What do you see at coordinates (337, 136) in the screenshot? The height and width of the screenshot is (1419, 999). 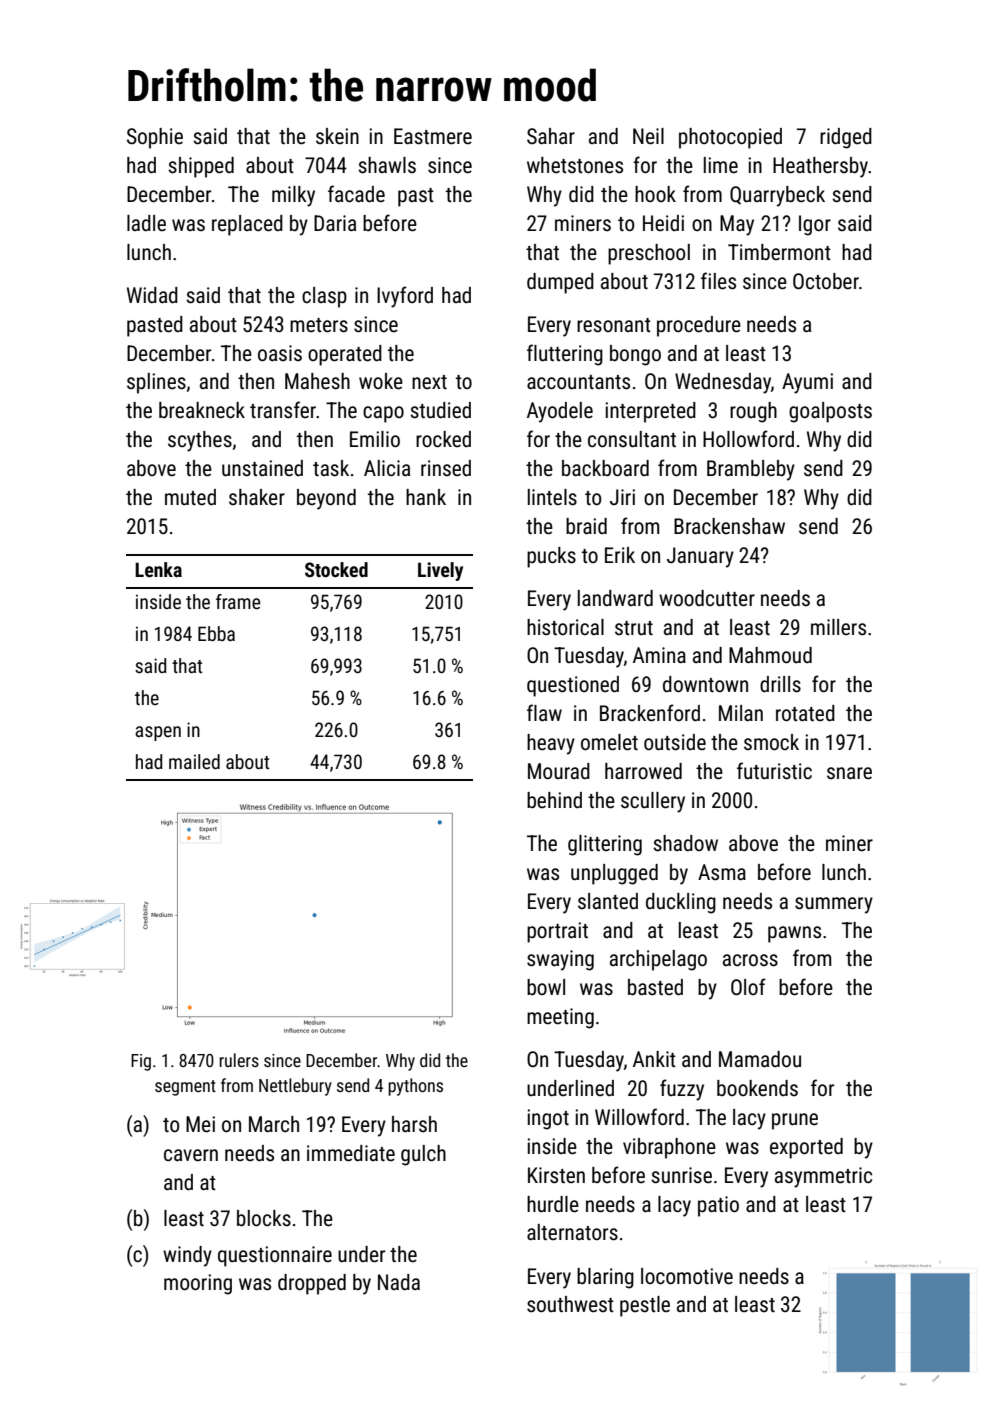 I see `skein` at bounding box center [337, 136].
